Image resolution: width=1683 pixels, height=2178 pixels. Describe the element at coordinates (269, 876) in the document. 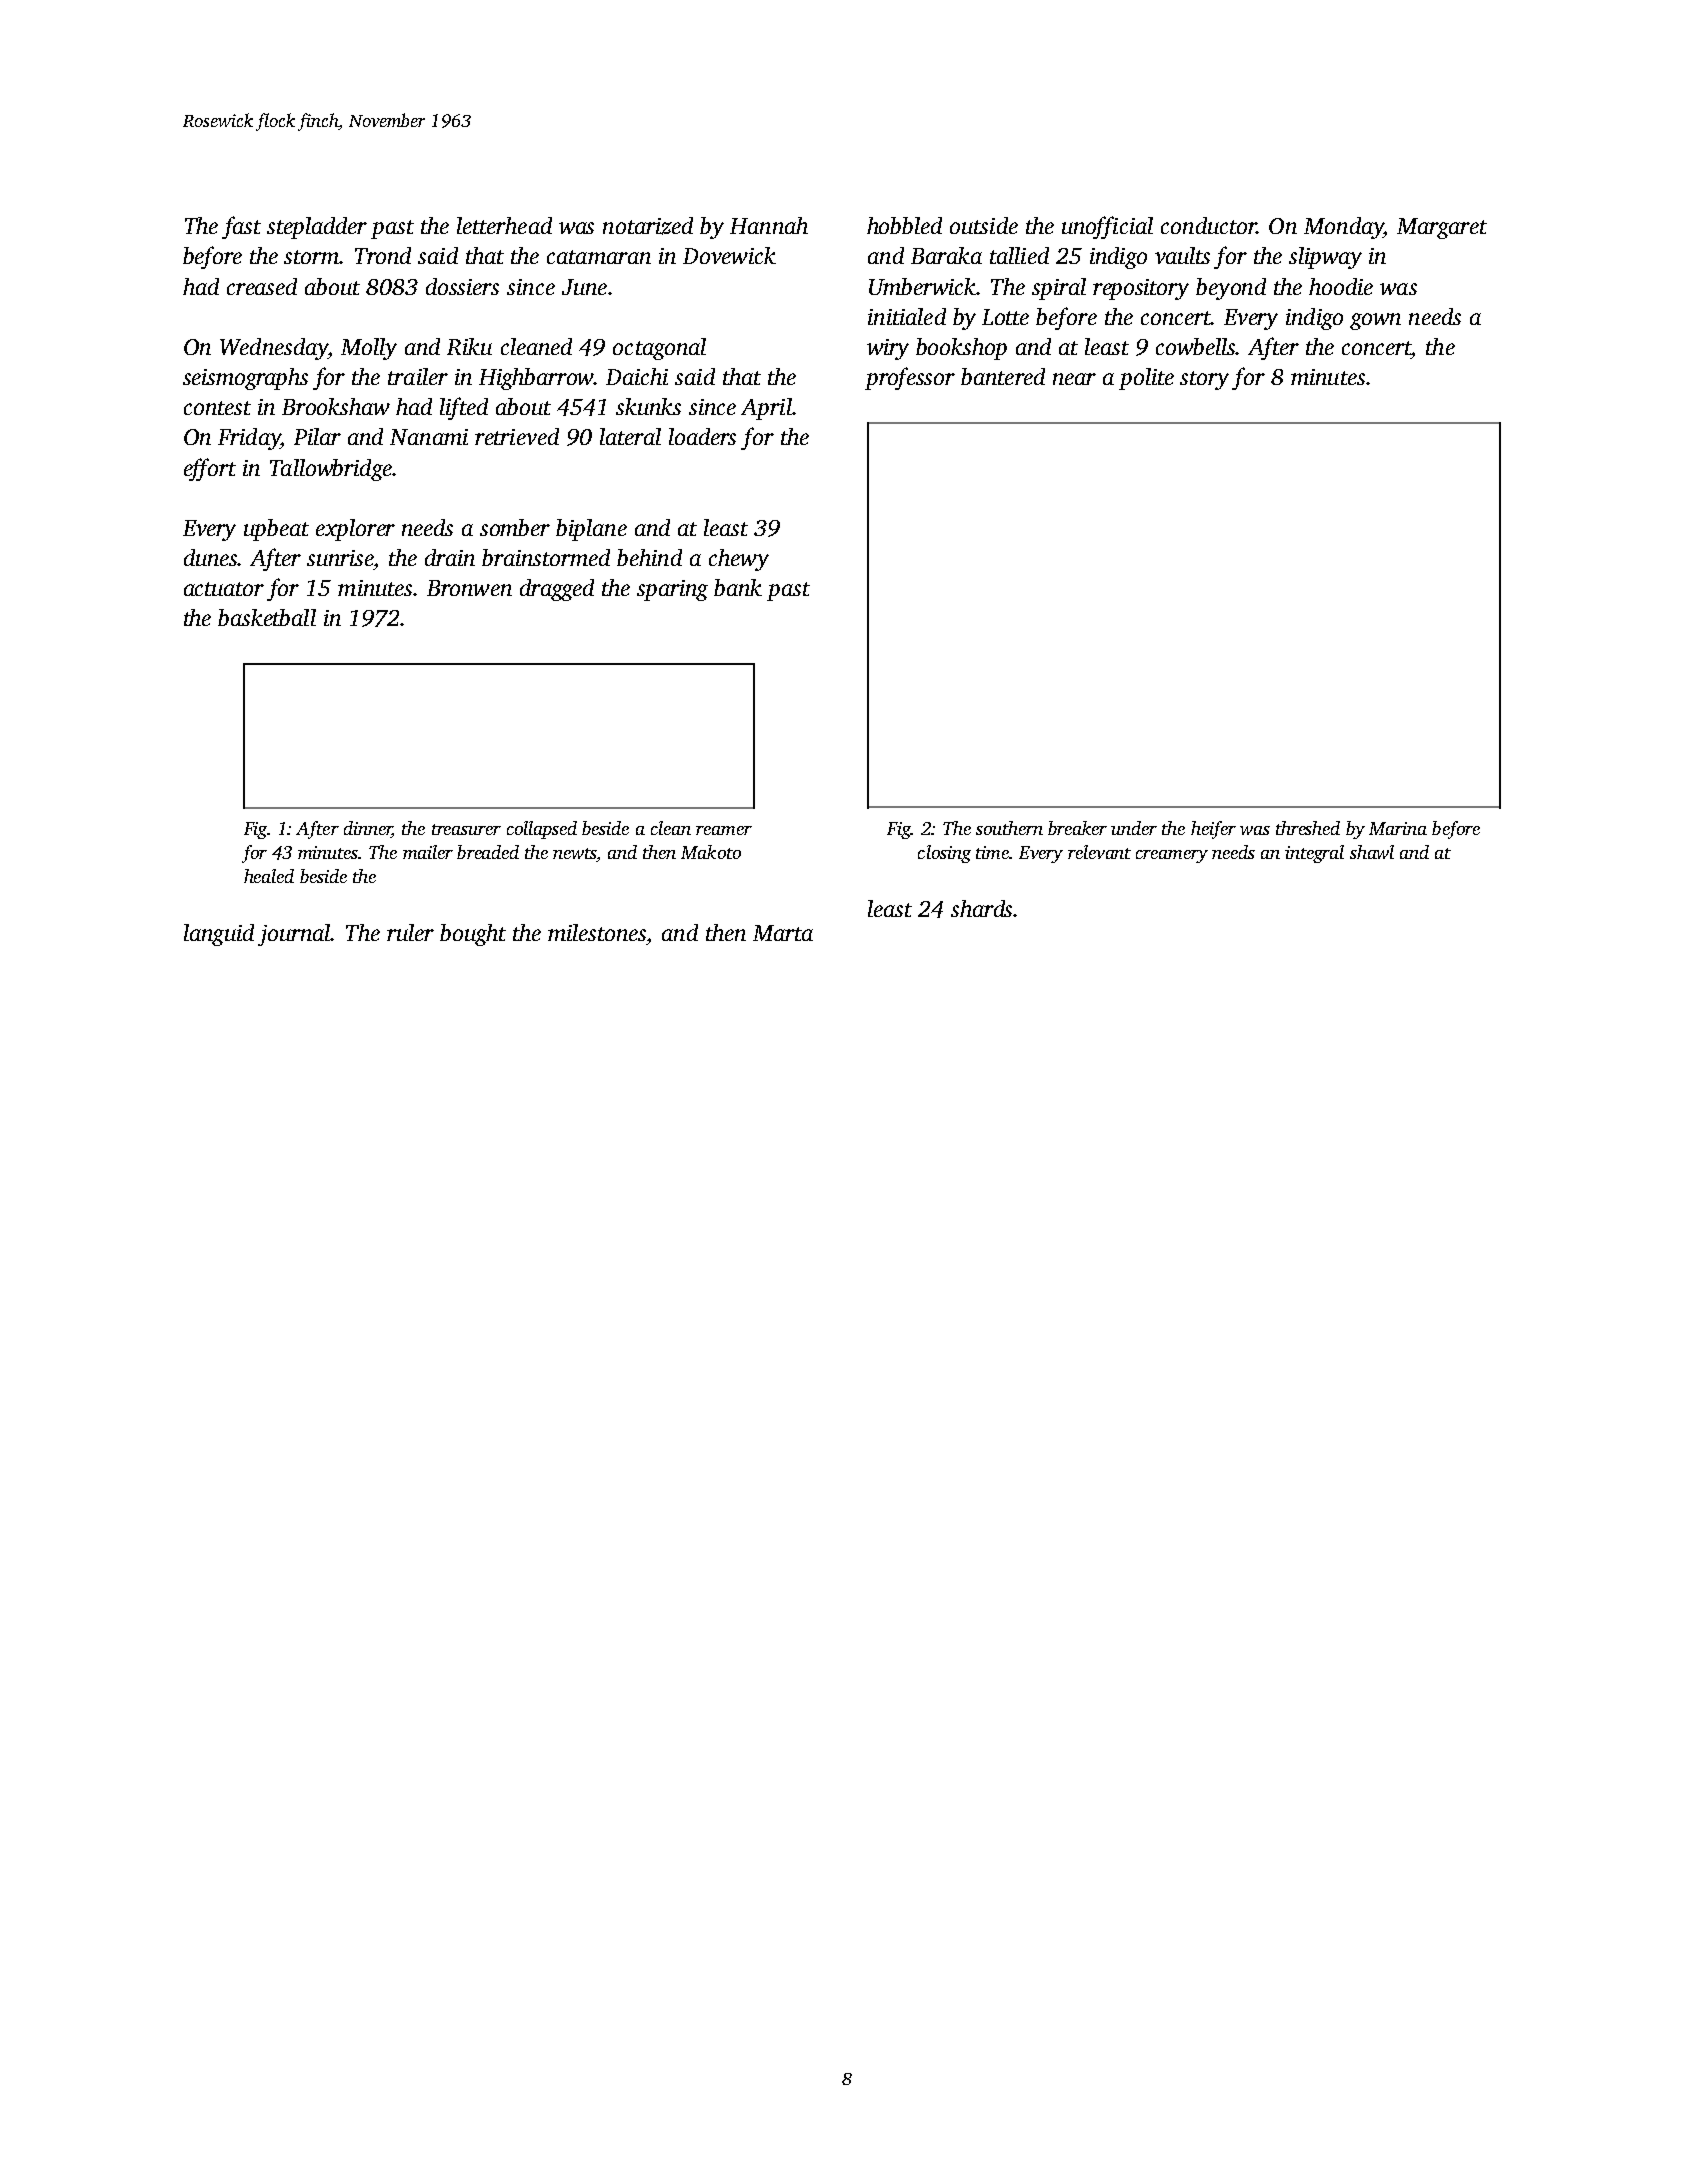

I see `healed` at that location.
